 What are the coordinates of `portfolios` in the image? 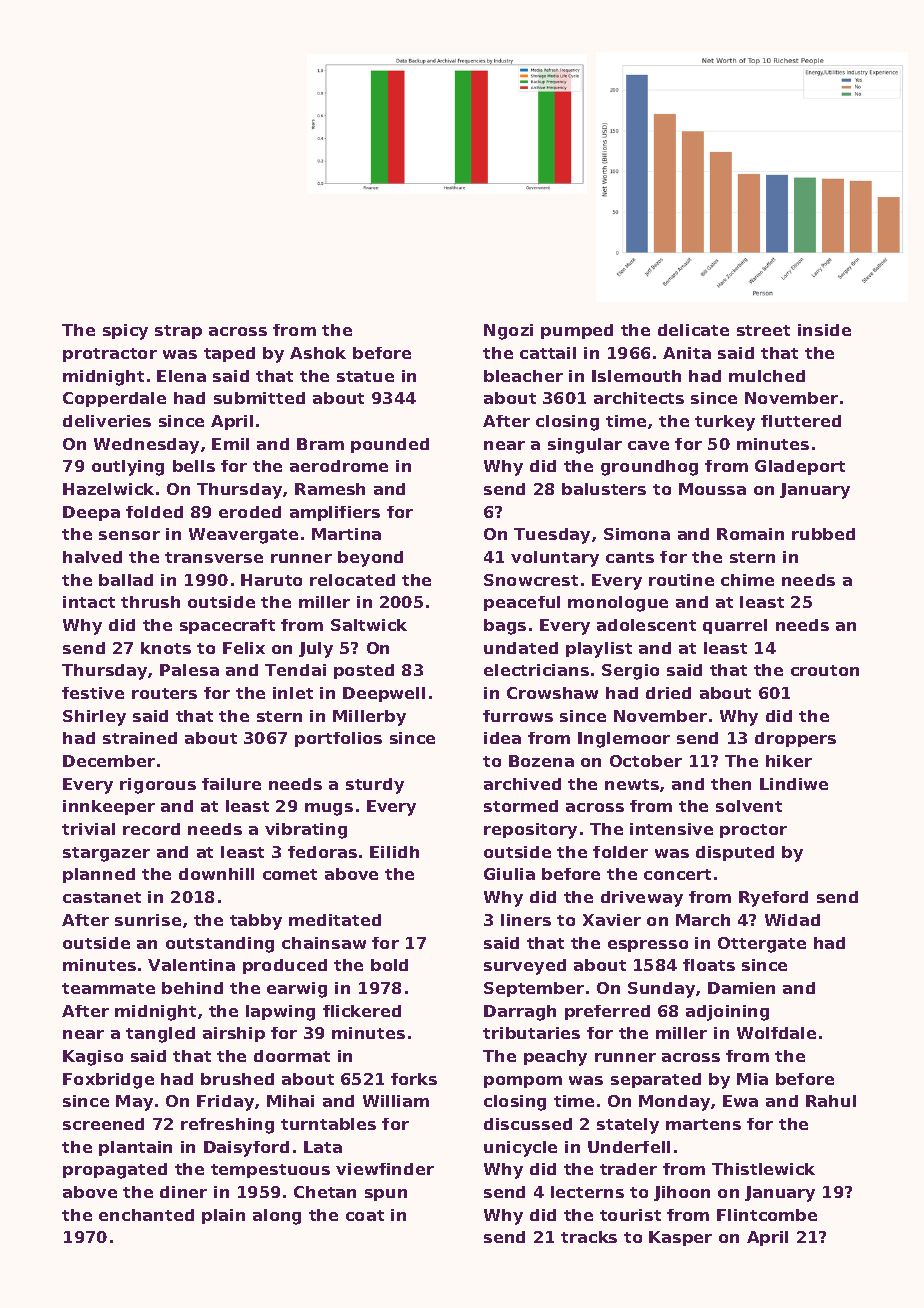 It's located at (338, 739).
